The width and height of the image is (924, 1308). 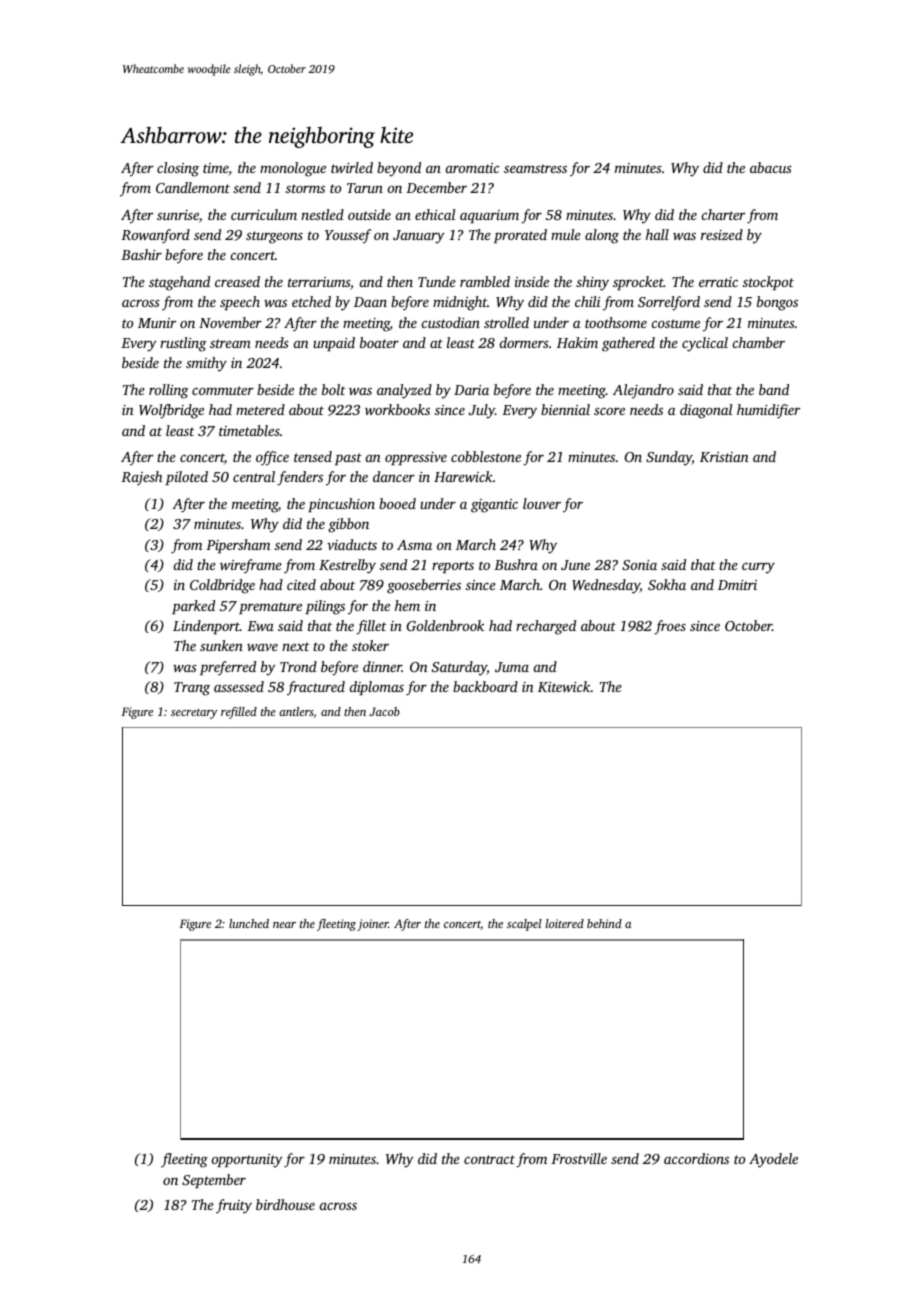 I want to click on resized, so click(x=722, y=234).
